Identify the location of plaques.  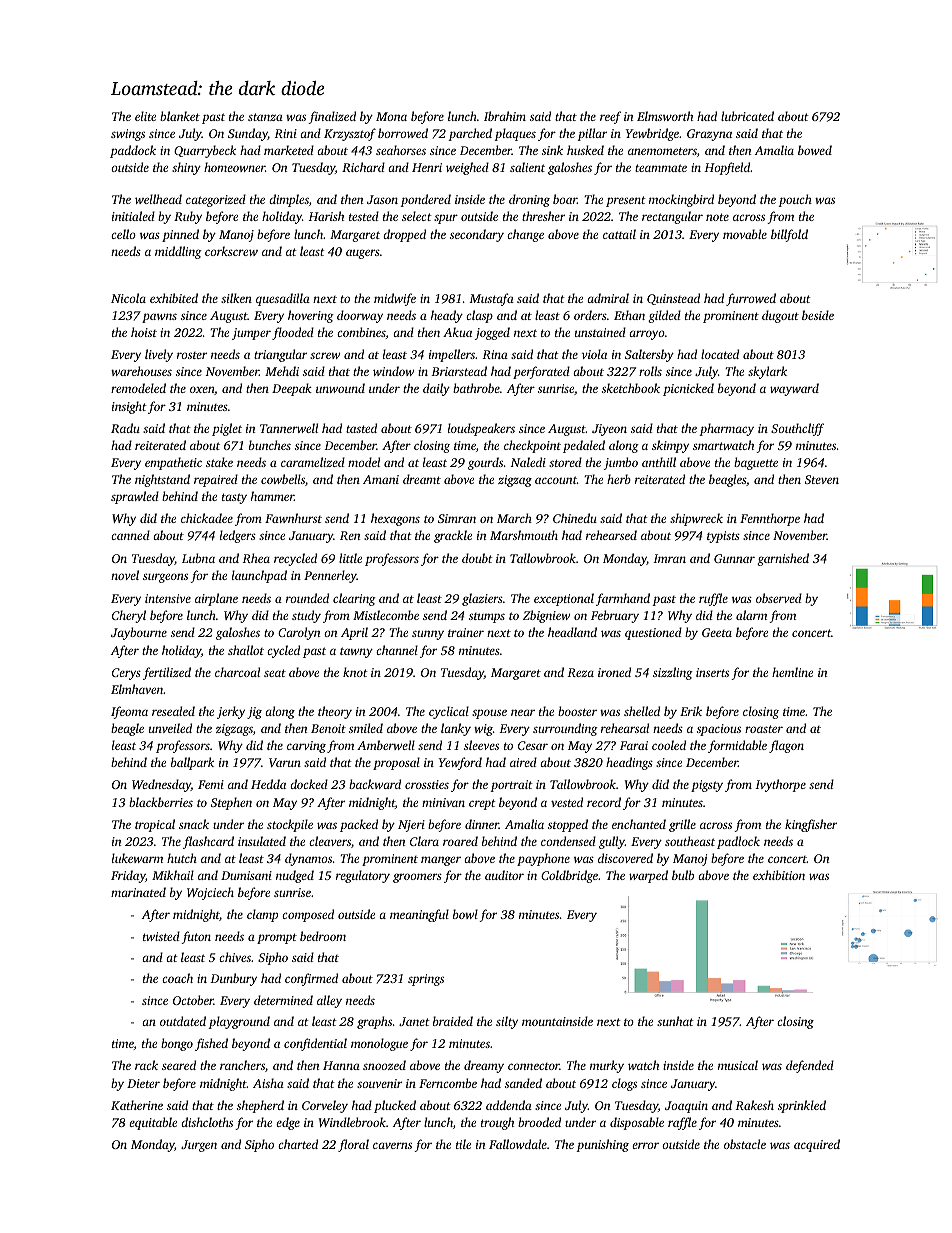
(515, 134).
